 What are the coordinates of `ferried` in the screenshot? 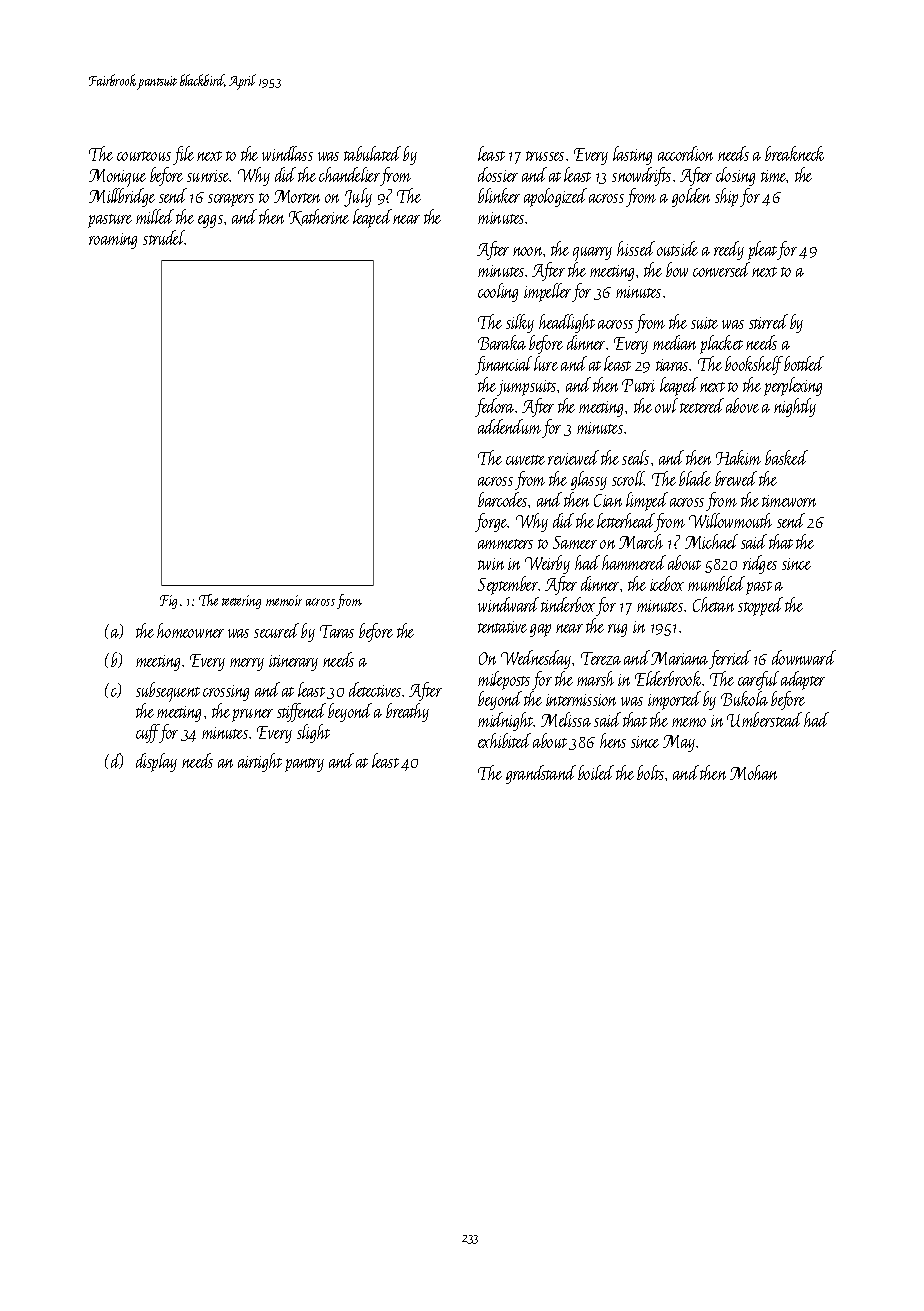 It's located at (730, 659).
